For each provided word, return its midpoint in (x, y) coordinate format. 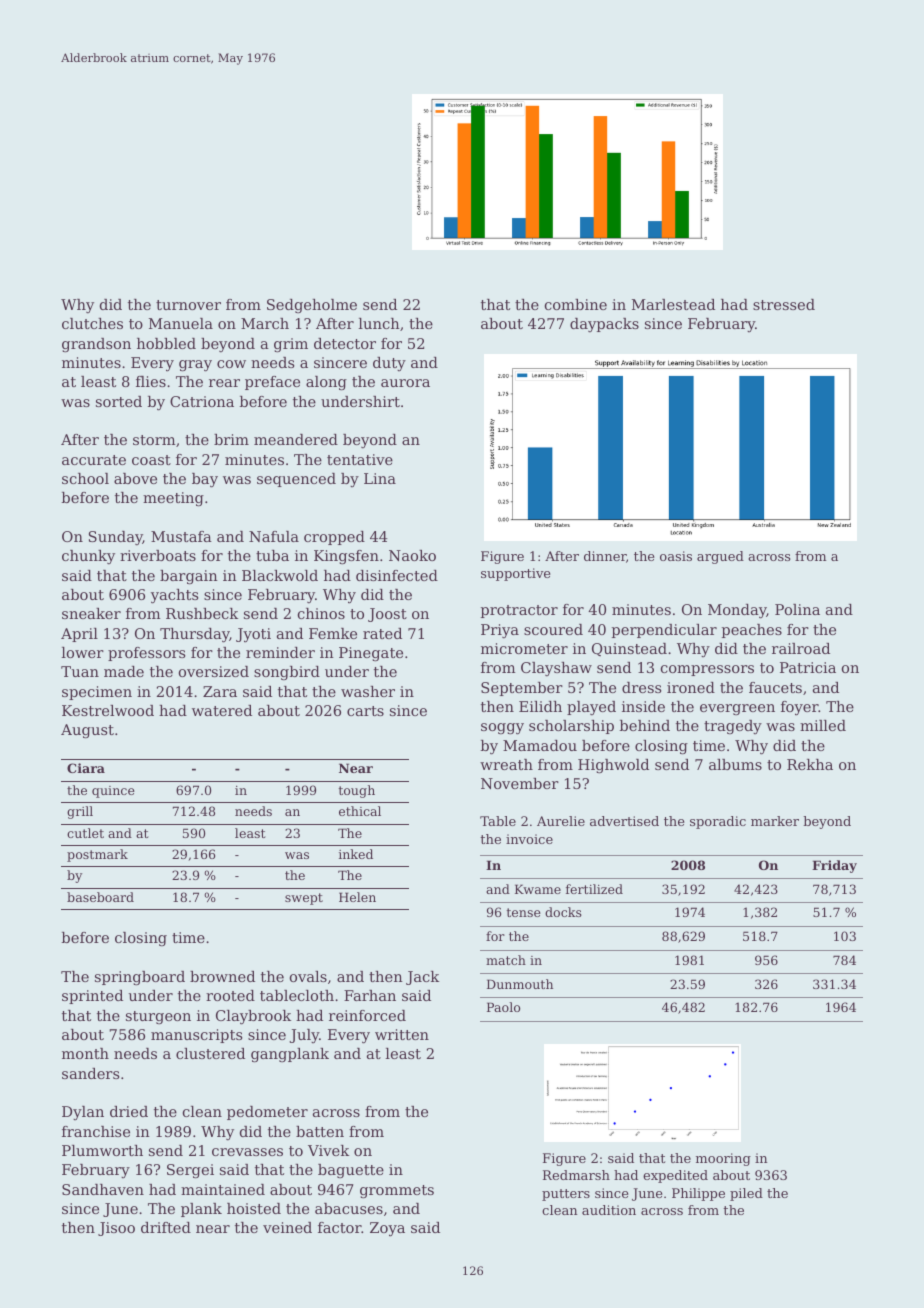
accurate (94, 460)
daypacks (604, 325)
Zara (220, 691)
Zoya (387, 1229)
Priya (500, 631)
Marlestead (673, 304)
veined (287, 1227)
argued (720, 557)
